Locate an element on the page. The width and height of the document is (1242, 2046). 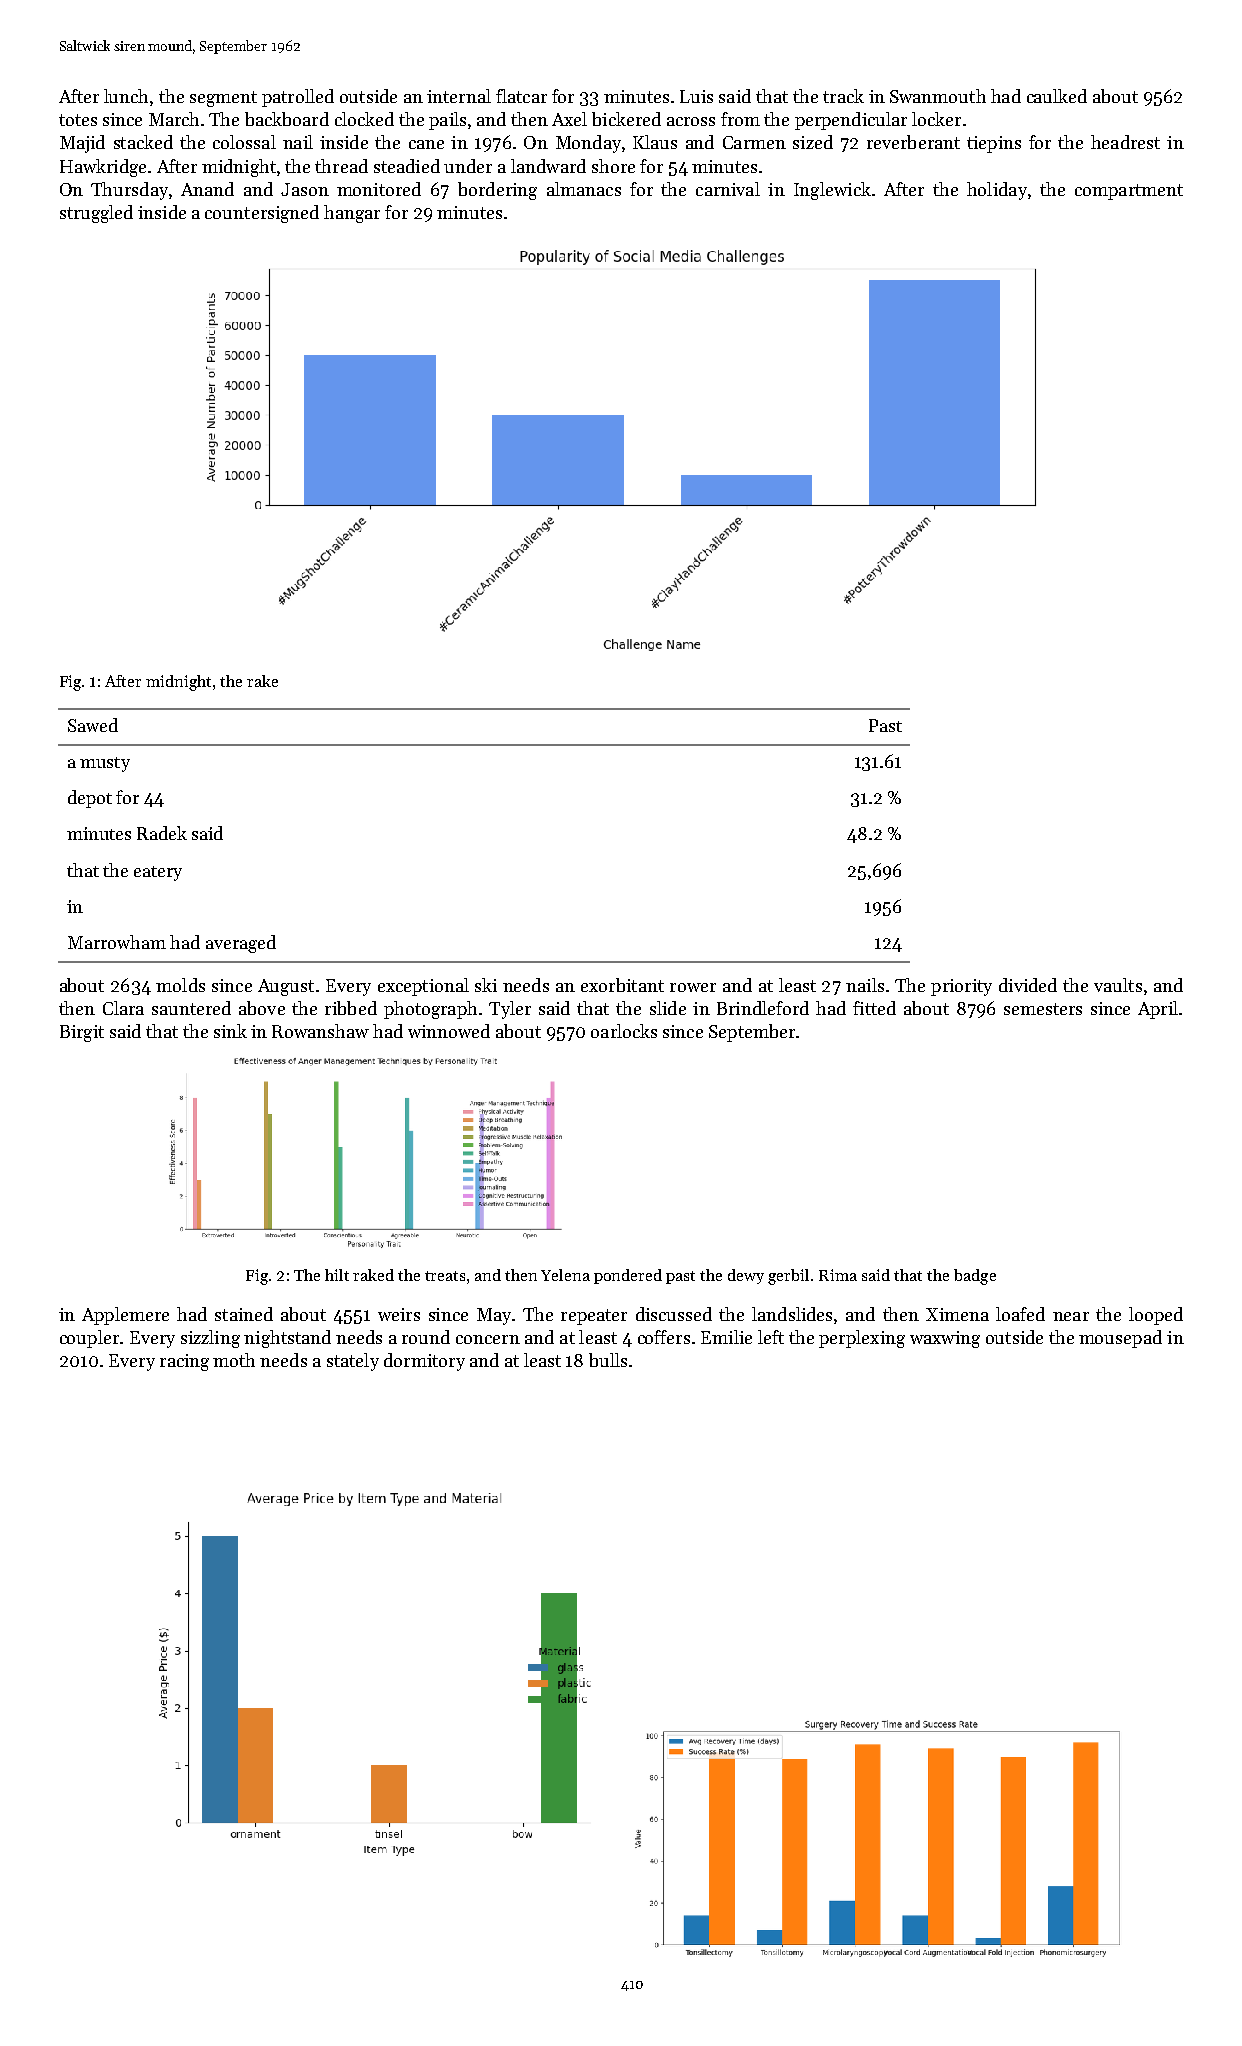
eatery is located at coordinates (158, 873).
